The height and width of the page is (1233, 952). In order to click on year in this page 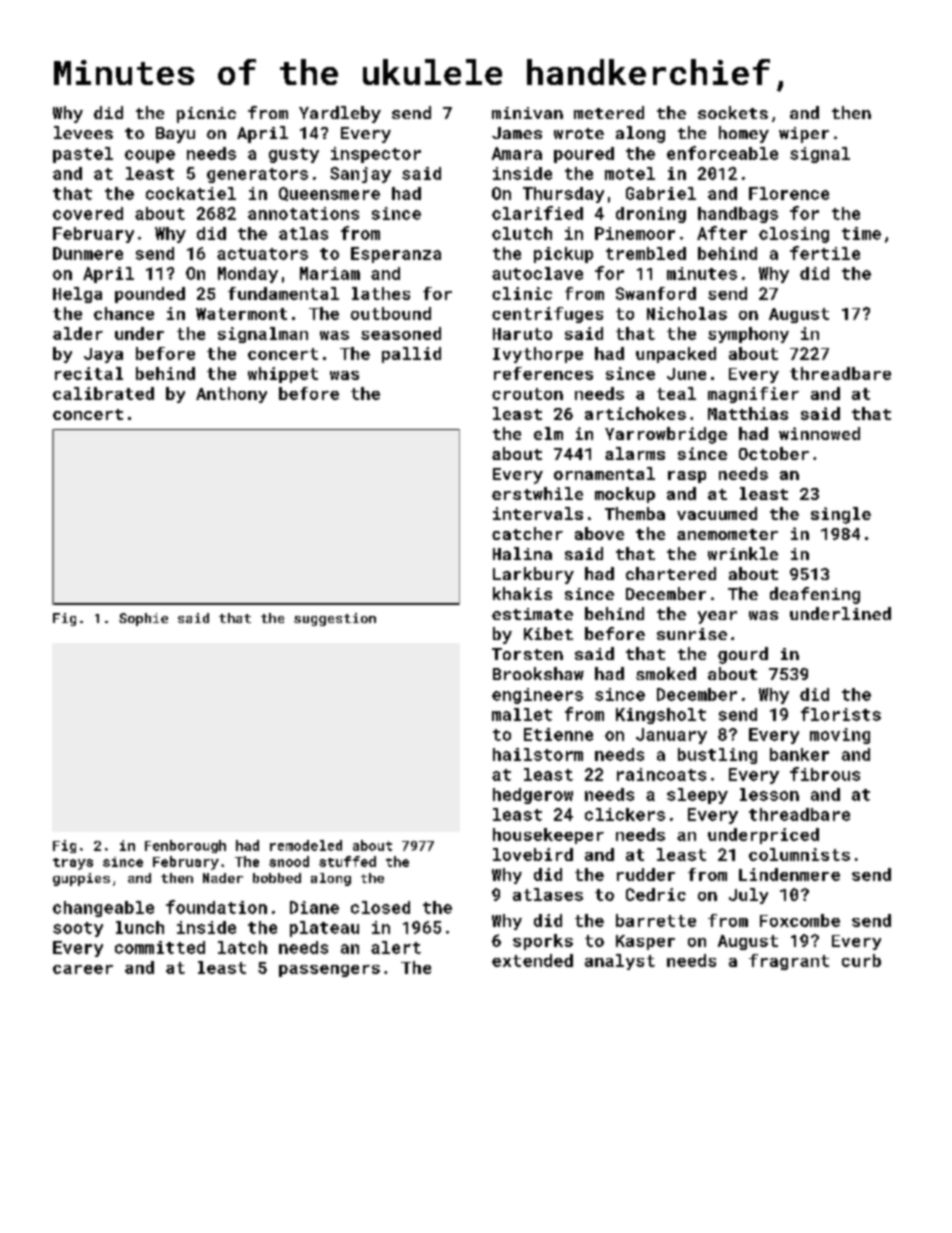, I will do `click(717, 617)`.
